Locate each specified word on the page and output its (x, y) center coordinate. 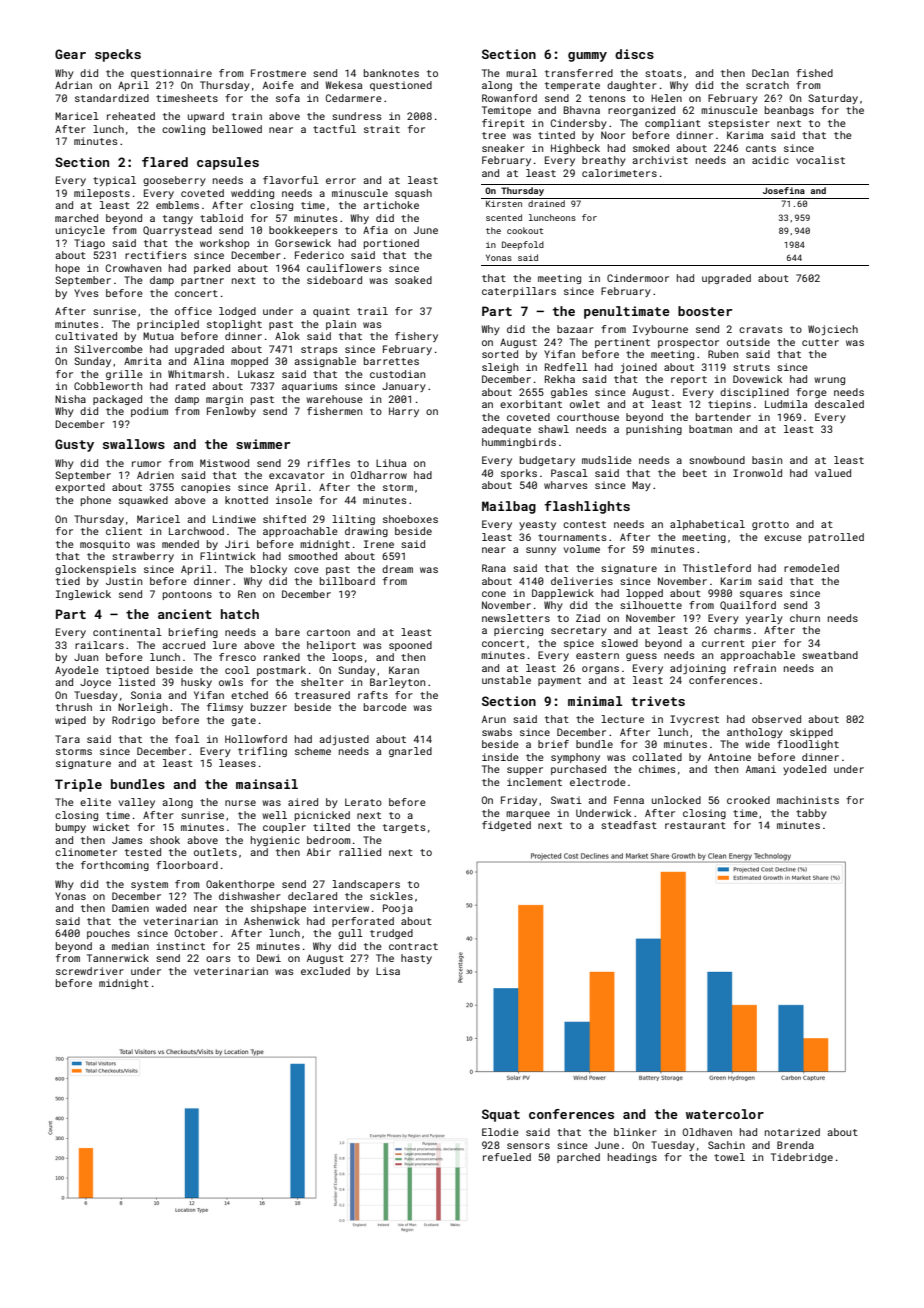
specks (118, 55)
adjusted (344, 740)
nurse (240, 803)
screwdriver (90, 971)
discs (634, 54)
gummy (587, 57)
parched (578, 1158)
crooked (748, 800)
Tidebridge (802, 1158)
